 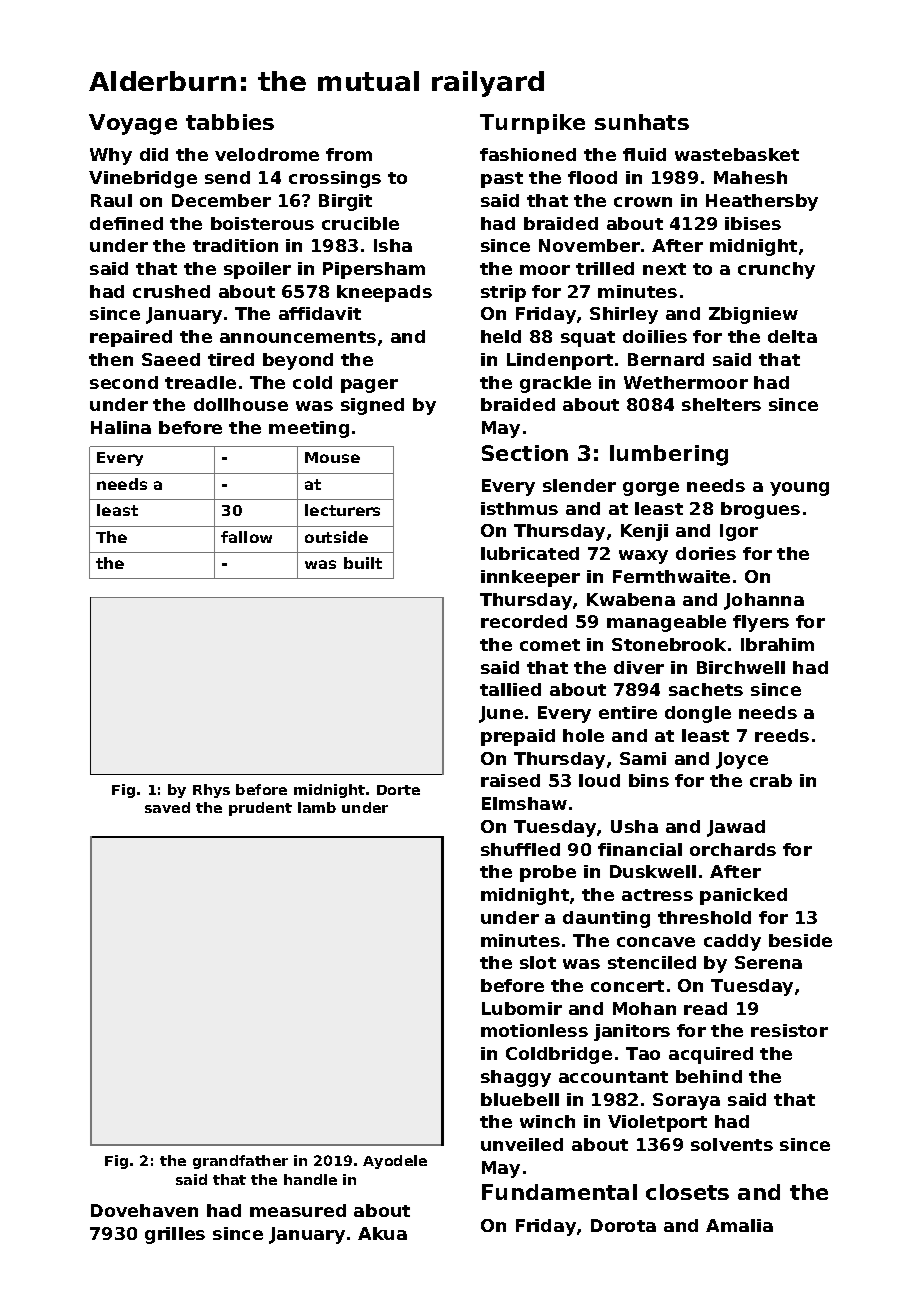 I want to click on resistor, so click(x=789, y=1030).
